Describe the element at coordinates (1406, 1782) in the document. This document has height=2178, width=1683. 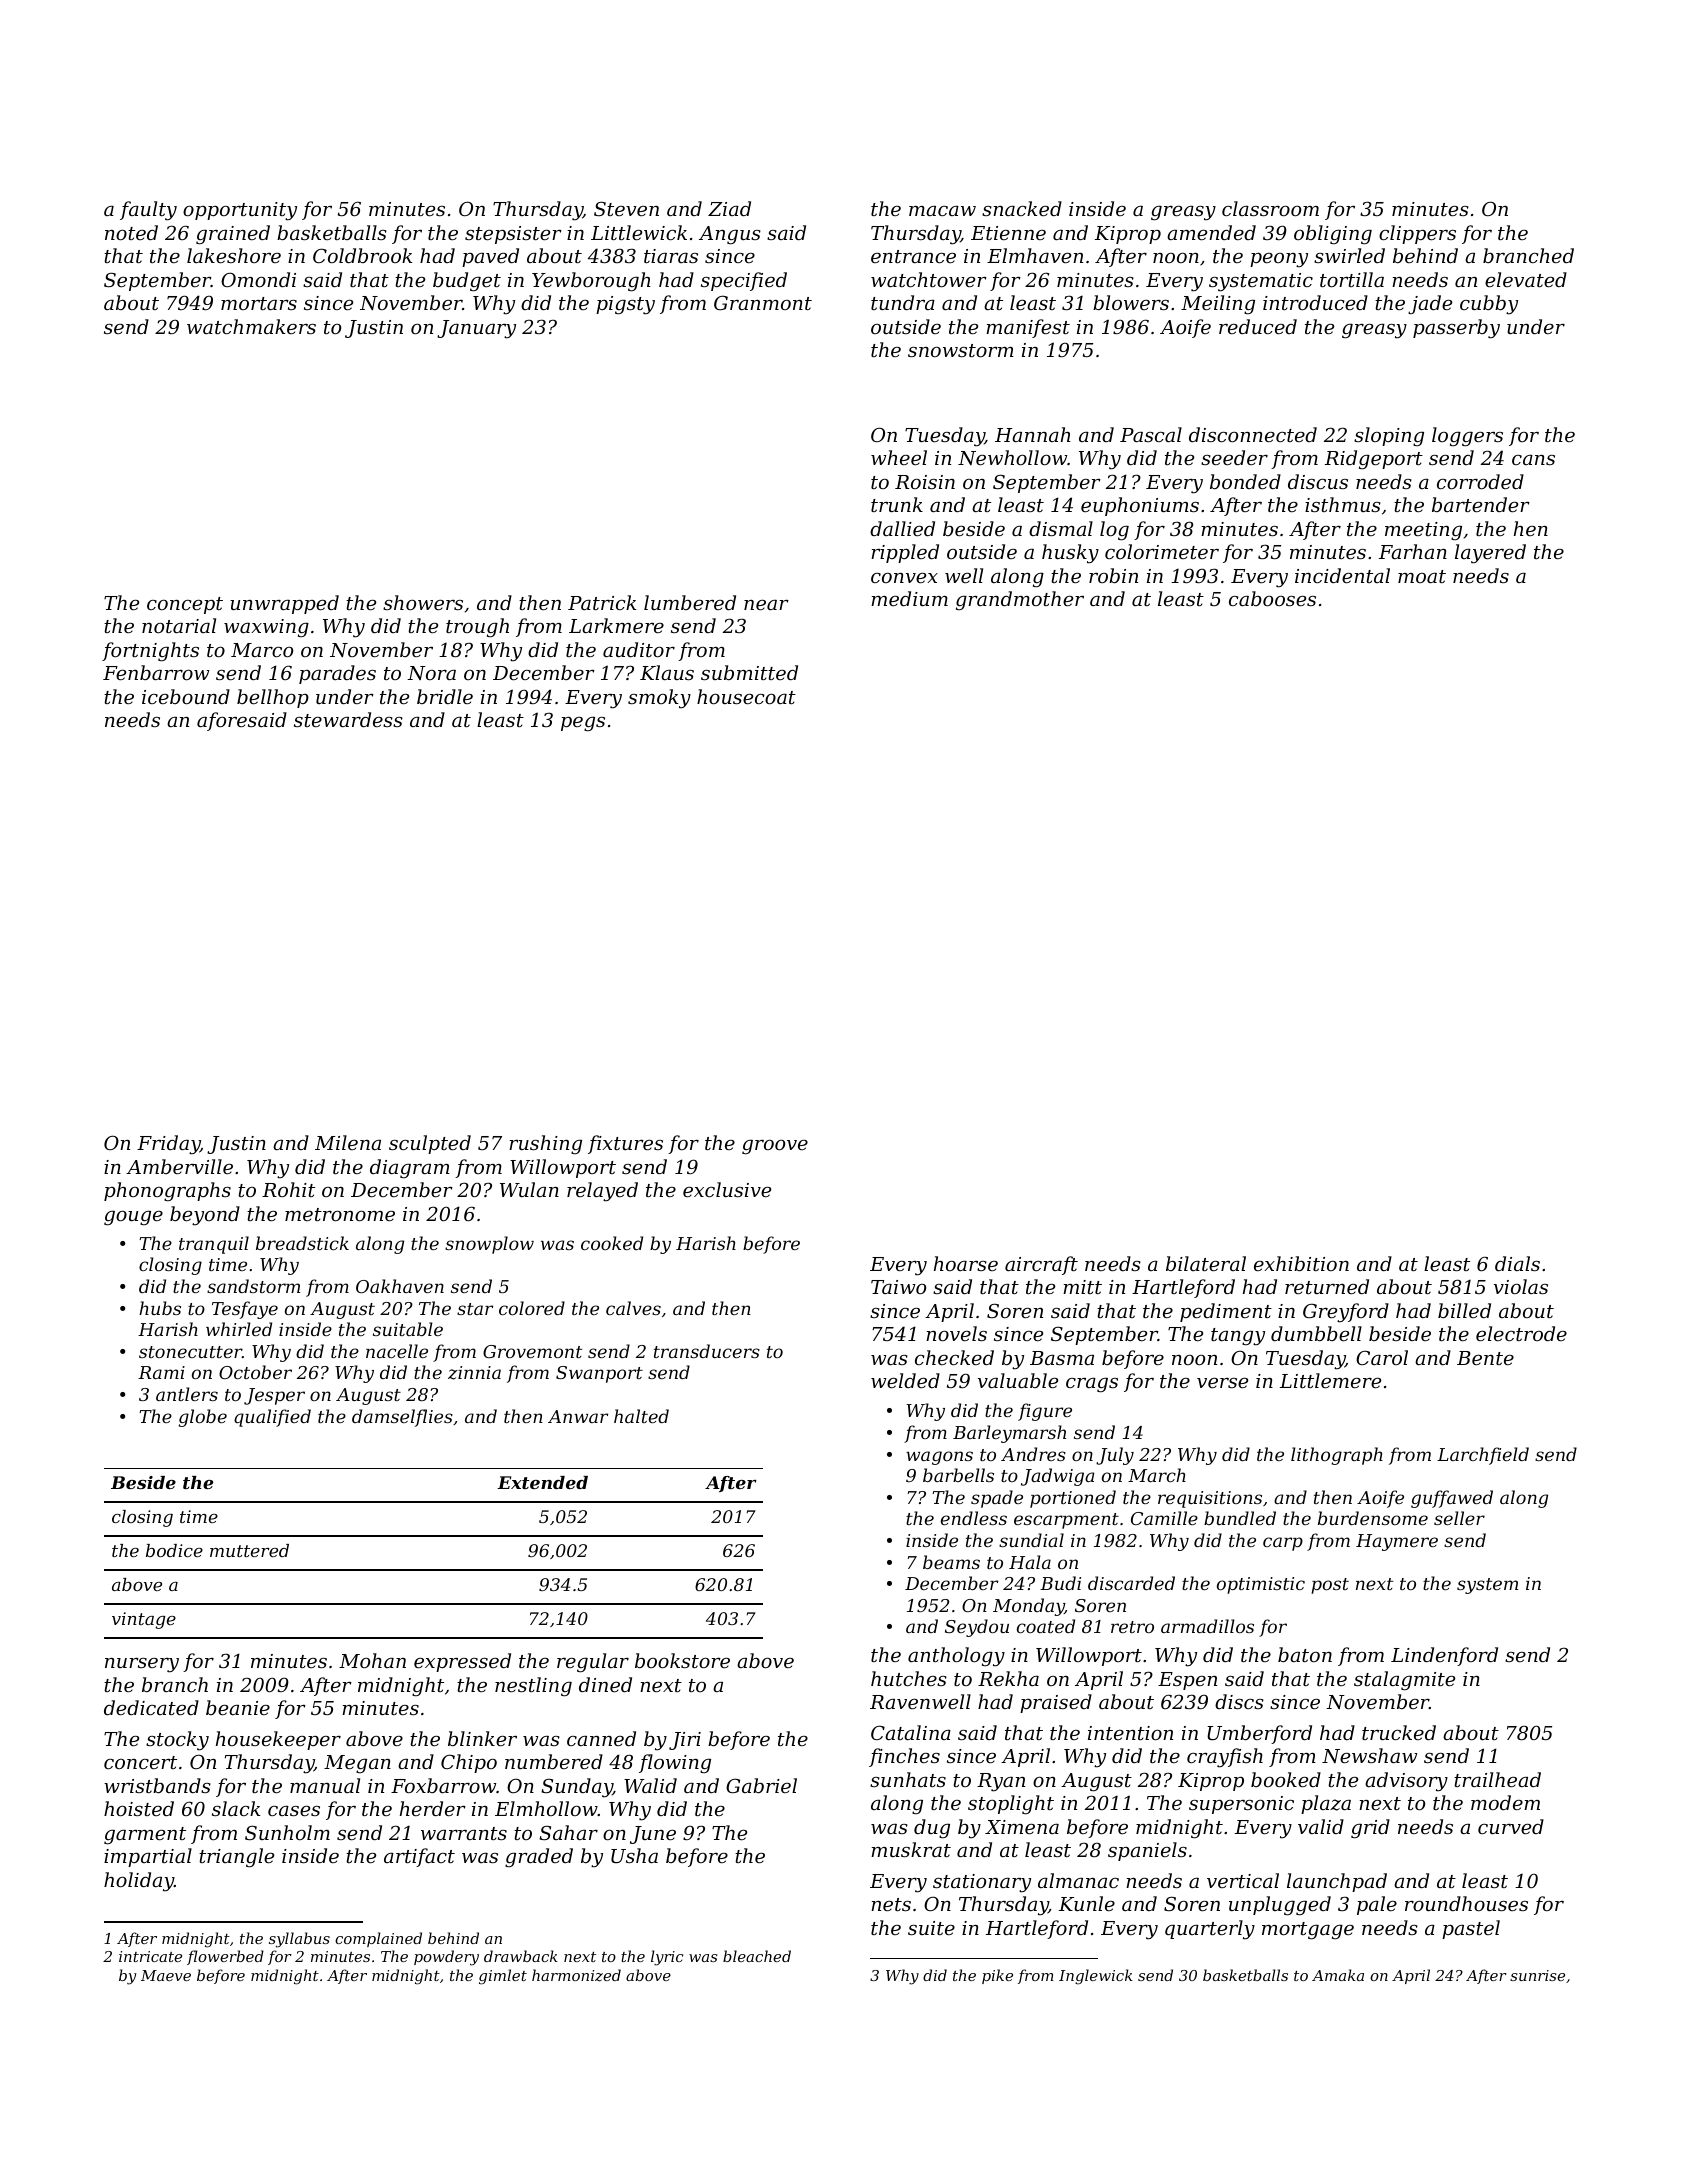
I see `advisory` at that location.
